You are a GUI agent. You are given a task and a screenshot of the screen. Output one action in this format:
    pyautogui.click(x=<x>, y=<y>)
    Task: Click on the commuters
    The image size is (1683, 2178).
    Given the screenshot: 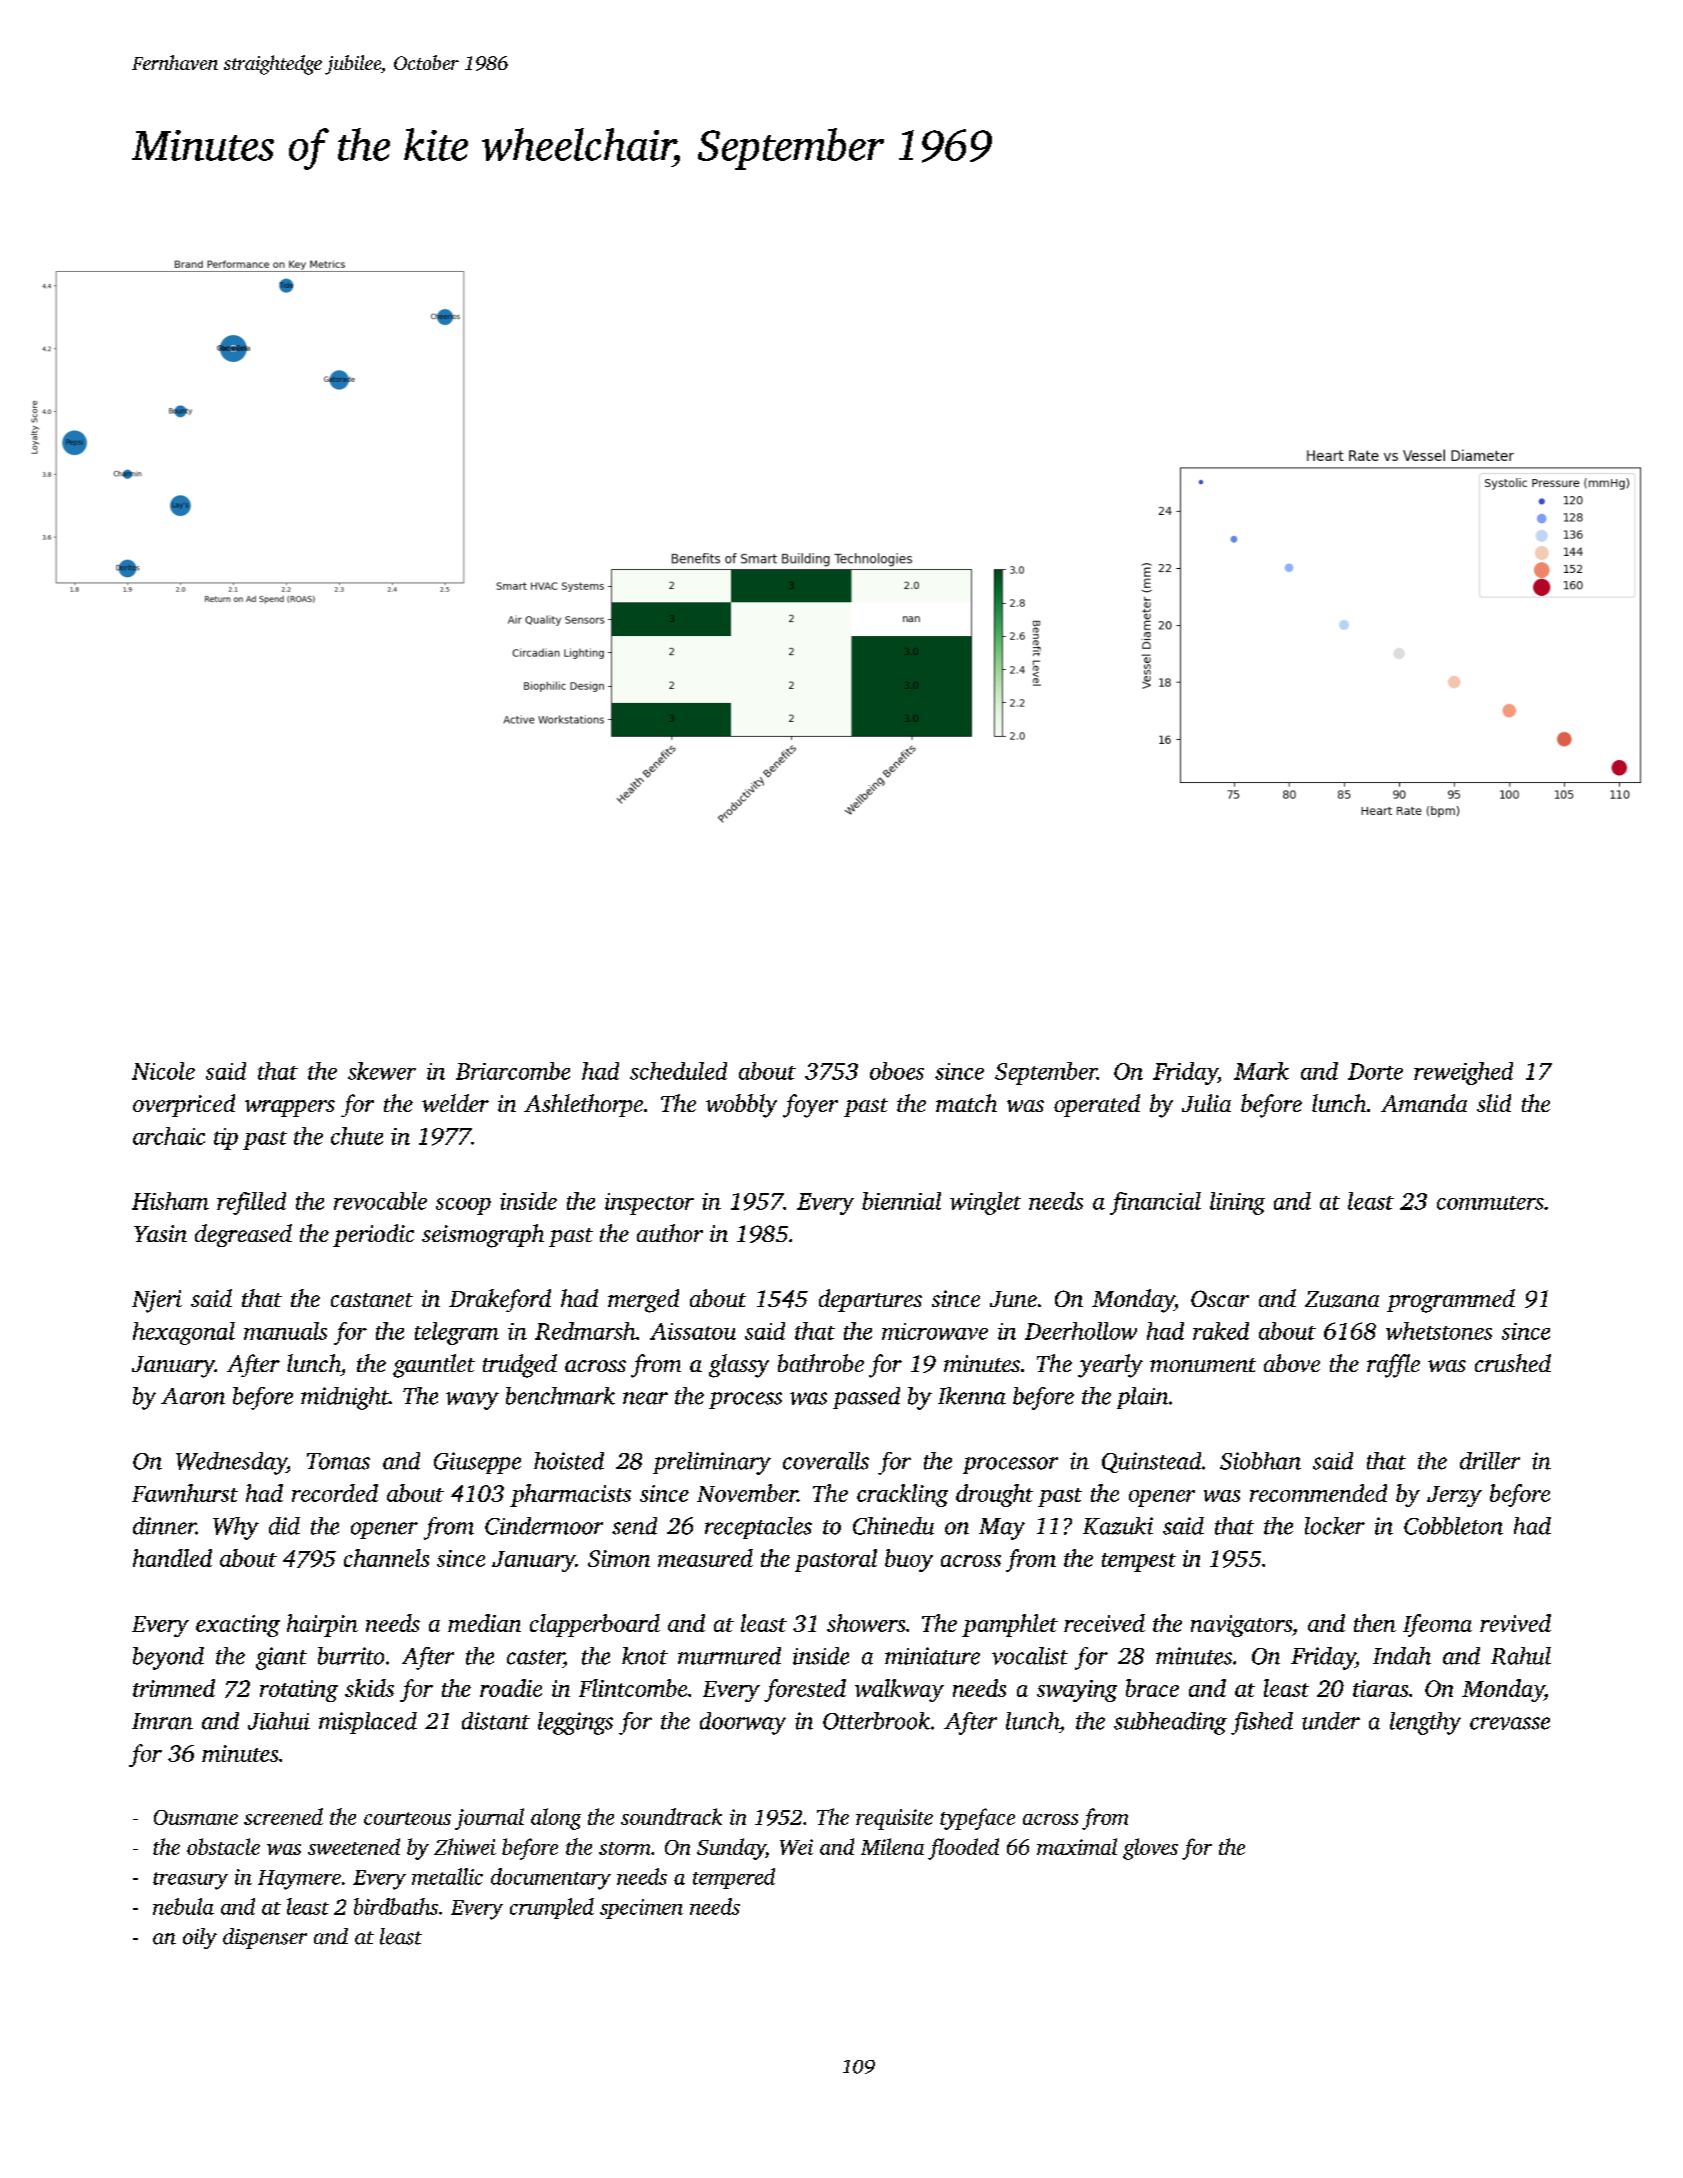 What is the action you would take?
    pyautogui.click(x=1490, y=1203)
